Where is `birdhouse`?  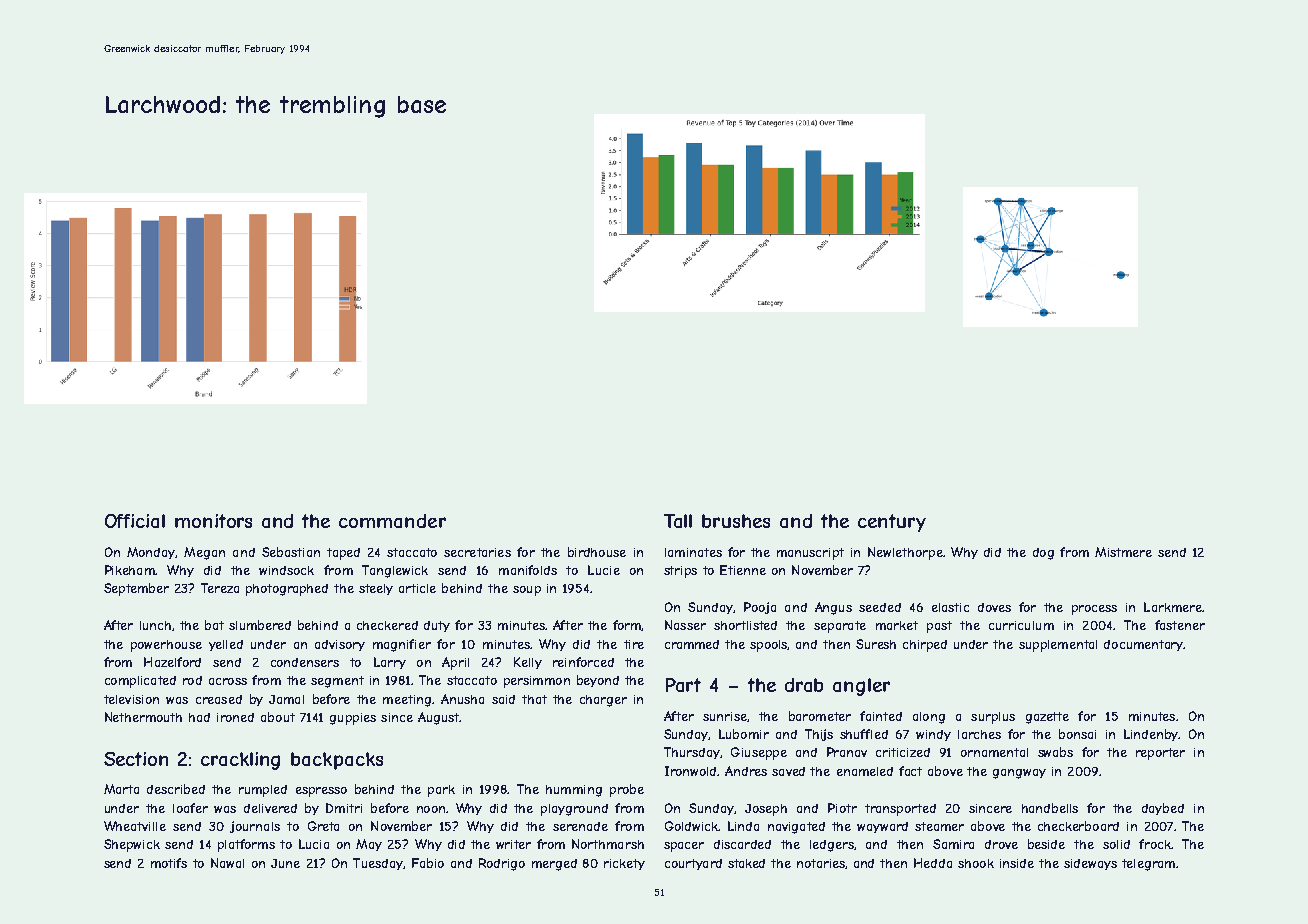 birdhouse is located at coordinates (597, 552).
